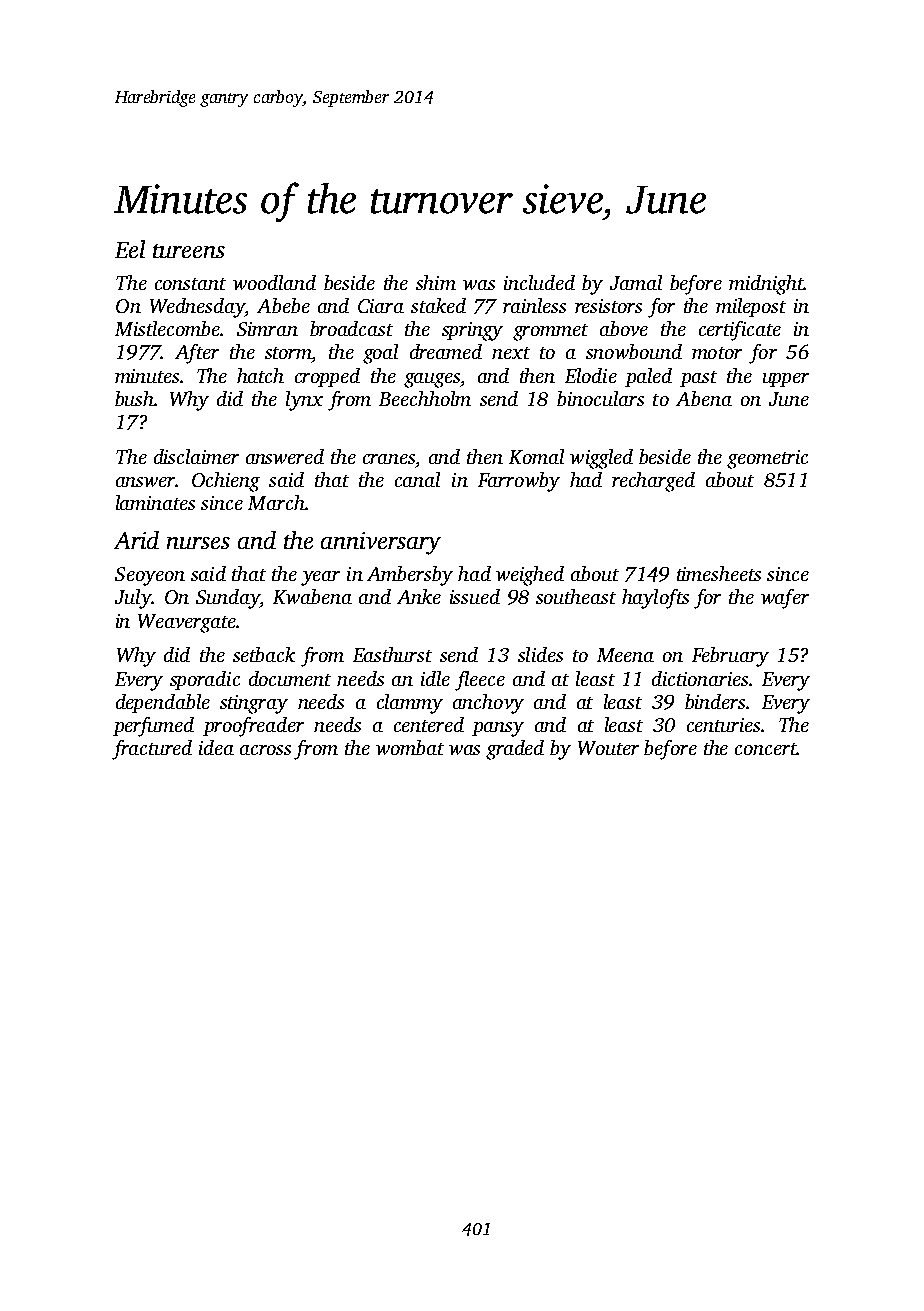 This page has width=924, height=1311. Describe the element at coordinates (519, 482) in the page. I see `Farrowby` at that location.
